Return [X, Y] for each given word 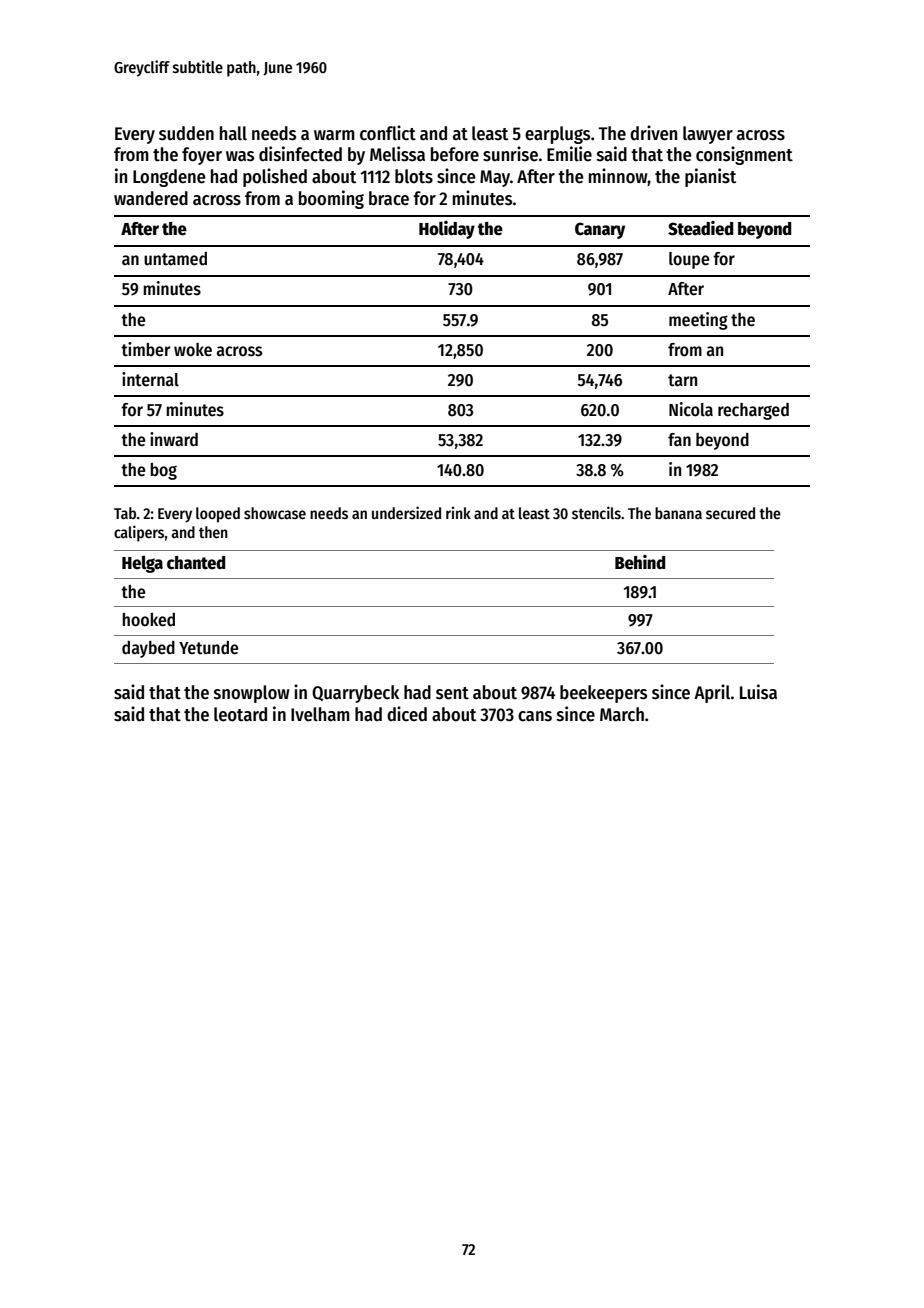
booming [331, 199]
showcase [275, 513]
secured [730, 513]
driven [653, 133]
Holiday [447, 230]
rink [458, 513]
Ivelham [320, 714]
